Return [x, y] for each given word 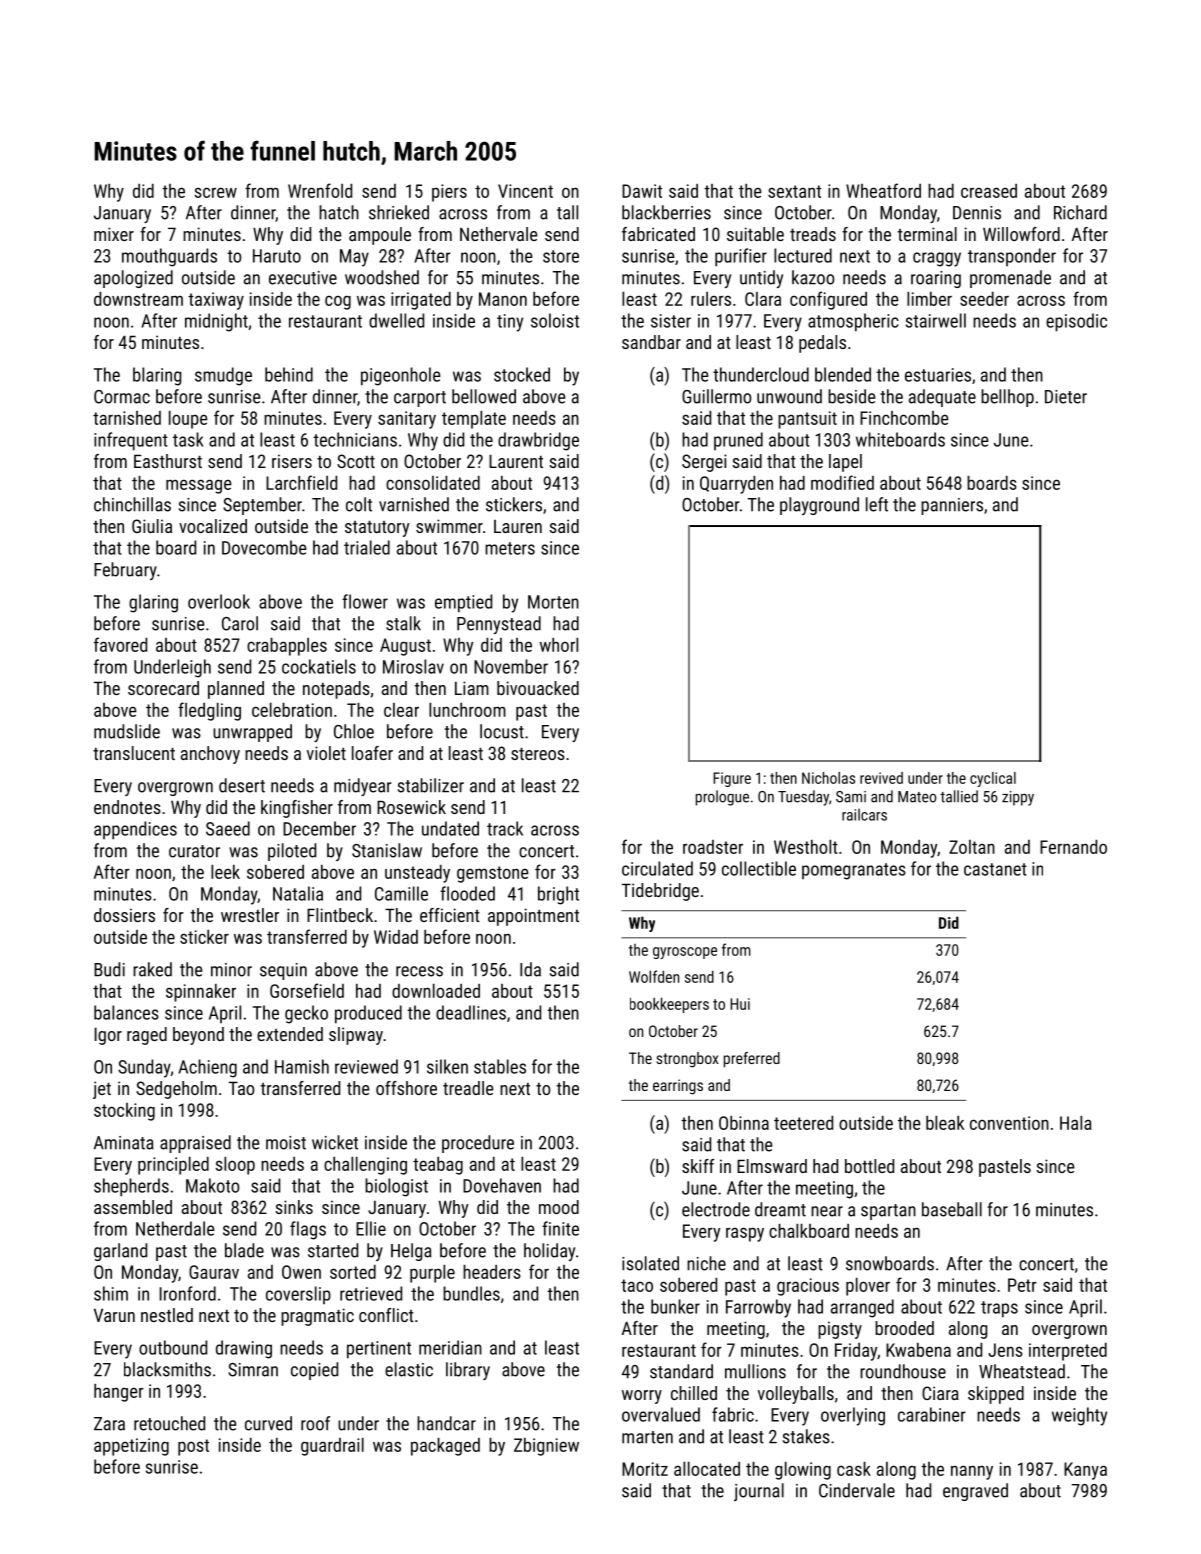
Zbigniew [546, 1447]
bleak [945, 1123]
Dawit [642, 191]
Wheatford [883, 190]
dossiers [124, 915]
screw [215, 192]
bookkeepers [669, 1005]
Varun [114, 1315]
